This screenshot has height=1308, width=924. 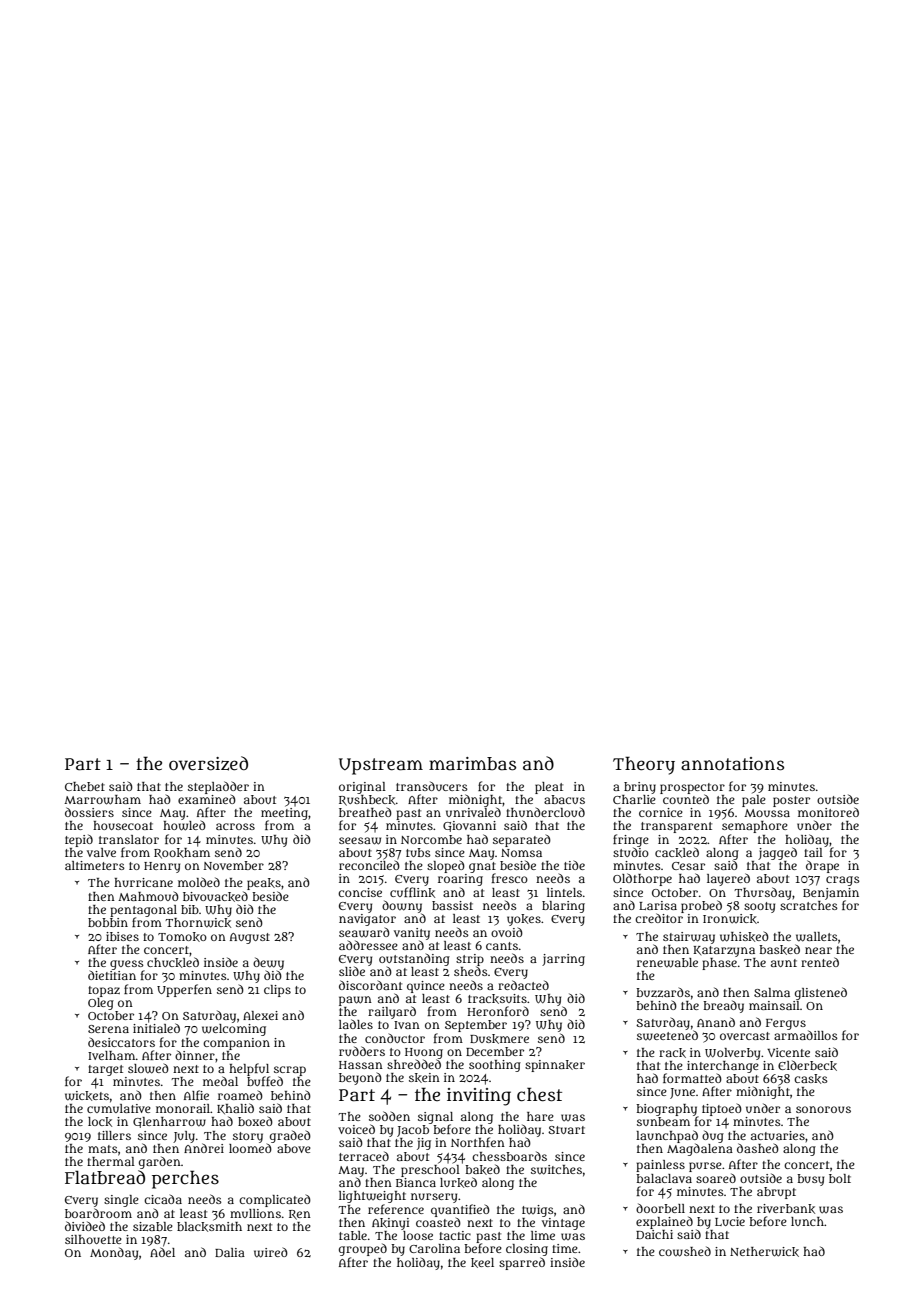 What do you see at coordinates (705, 1167) in the screenshot?
I see `purse` at bounding box center [705, 1167].
